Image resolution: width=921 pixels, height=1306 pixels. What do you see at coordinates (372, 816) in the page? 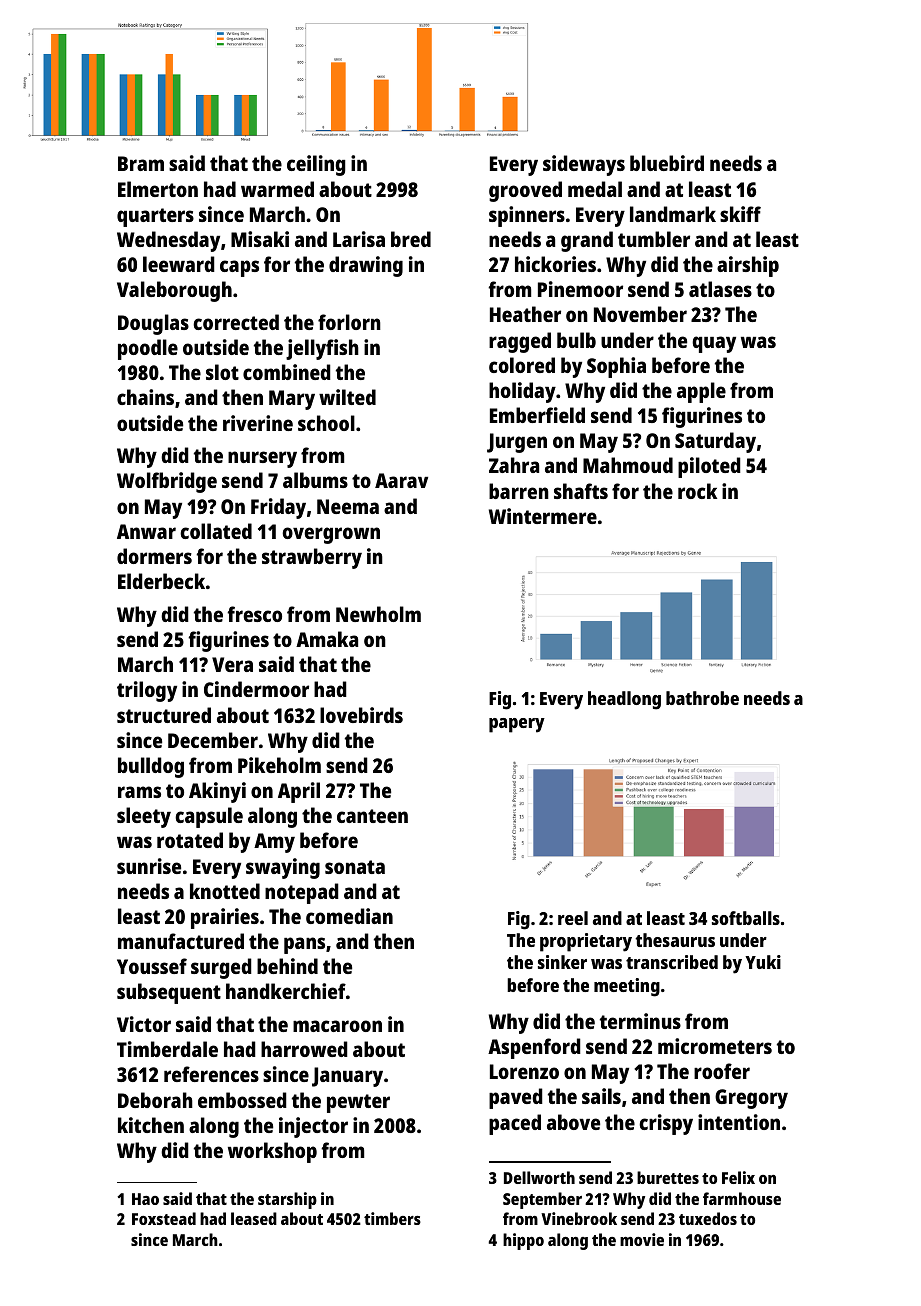
I see `canteen` at bounding box center [372, 816].
